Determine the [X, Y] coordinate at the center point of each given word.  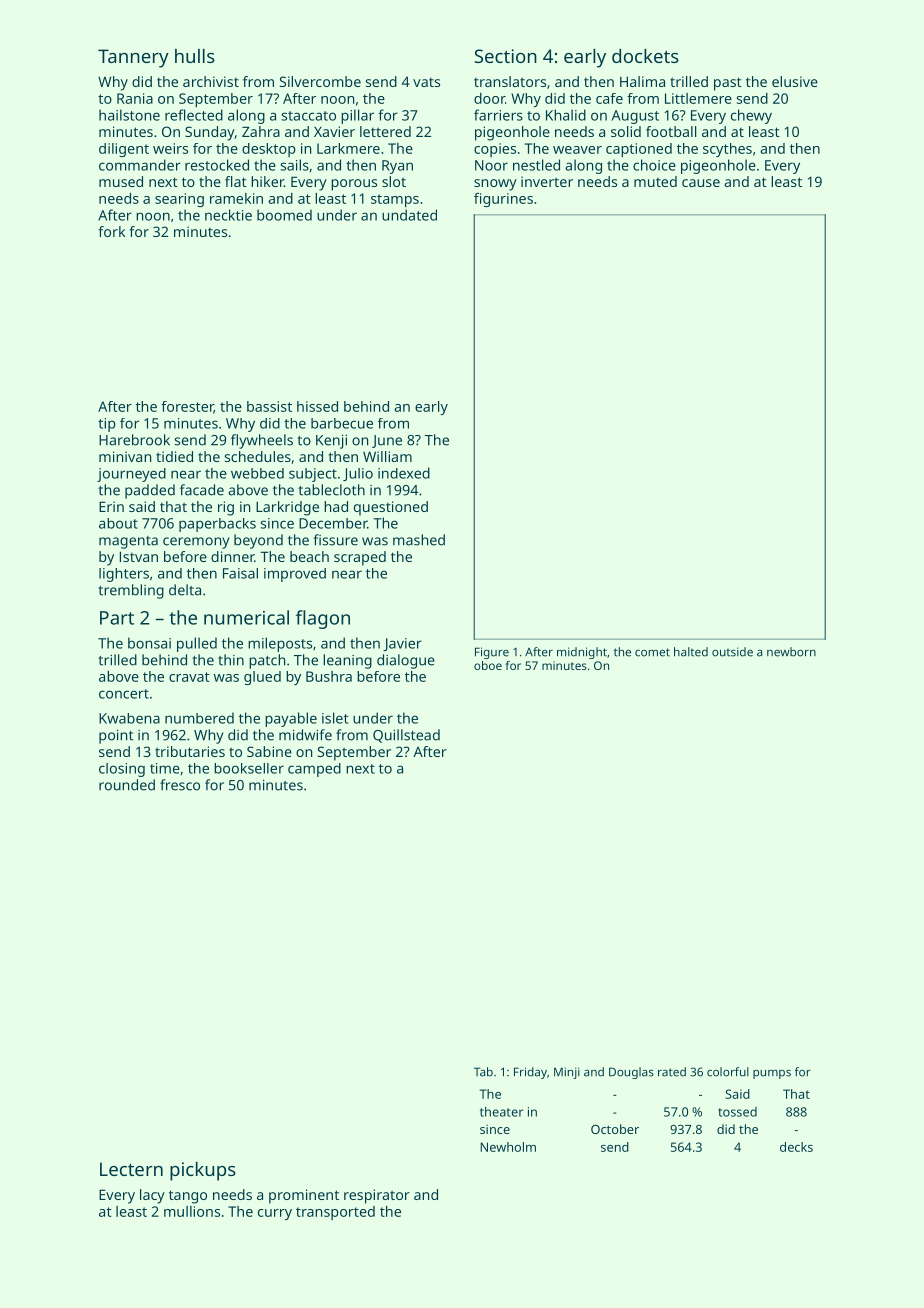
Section [505, 56]
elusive [795, 81]
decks [796, 1147]
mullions [192, 1211]
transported [335, 1213]
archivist [211, 81]
